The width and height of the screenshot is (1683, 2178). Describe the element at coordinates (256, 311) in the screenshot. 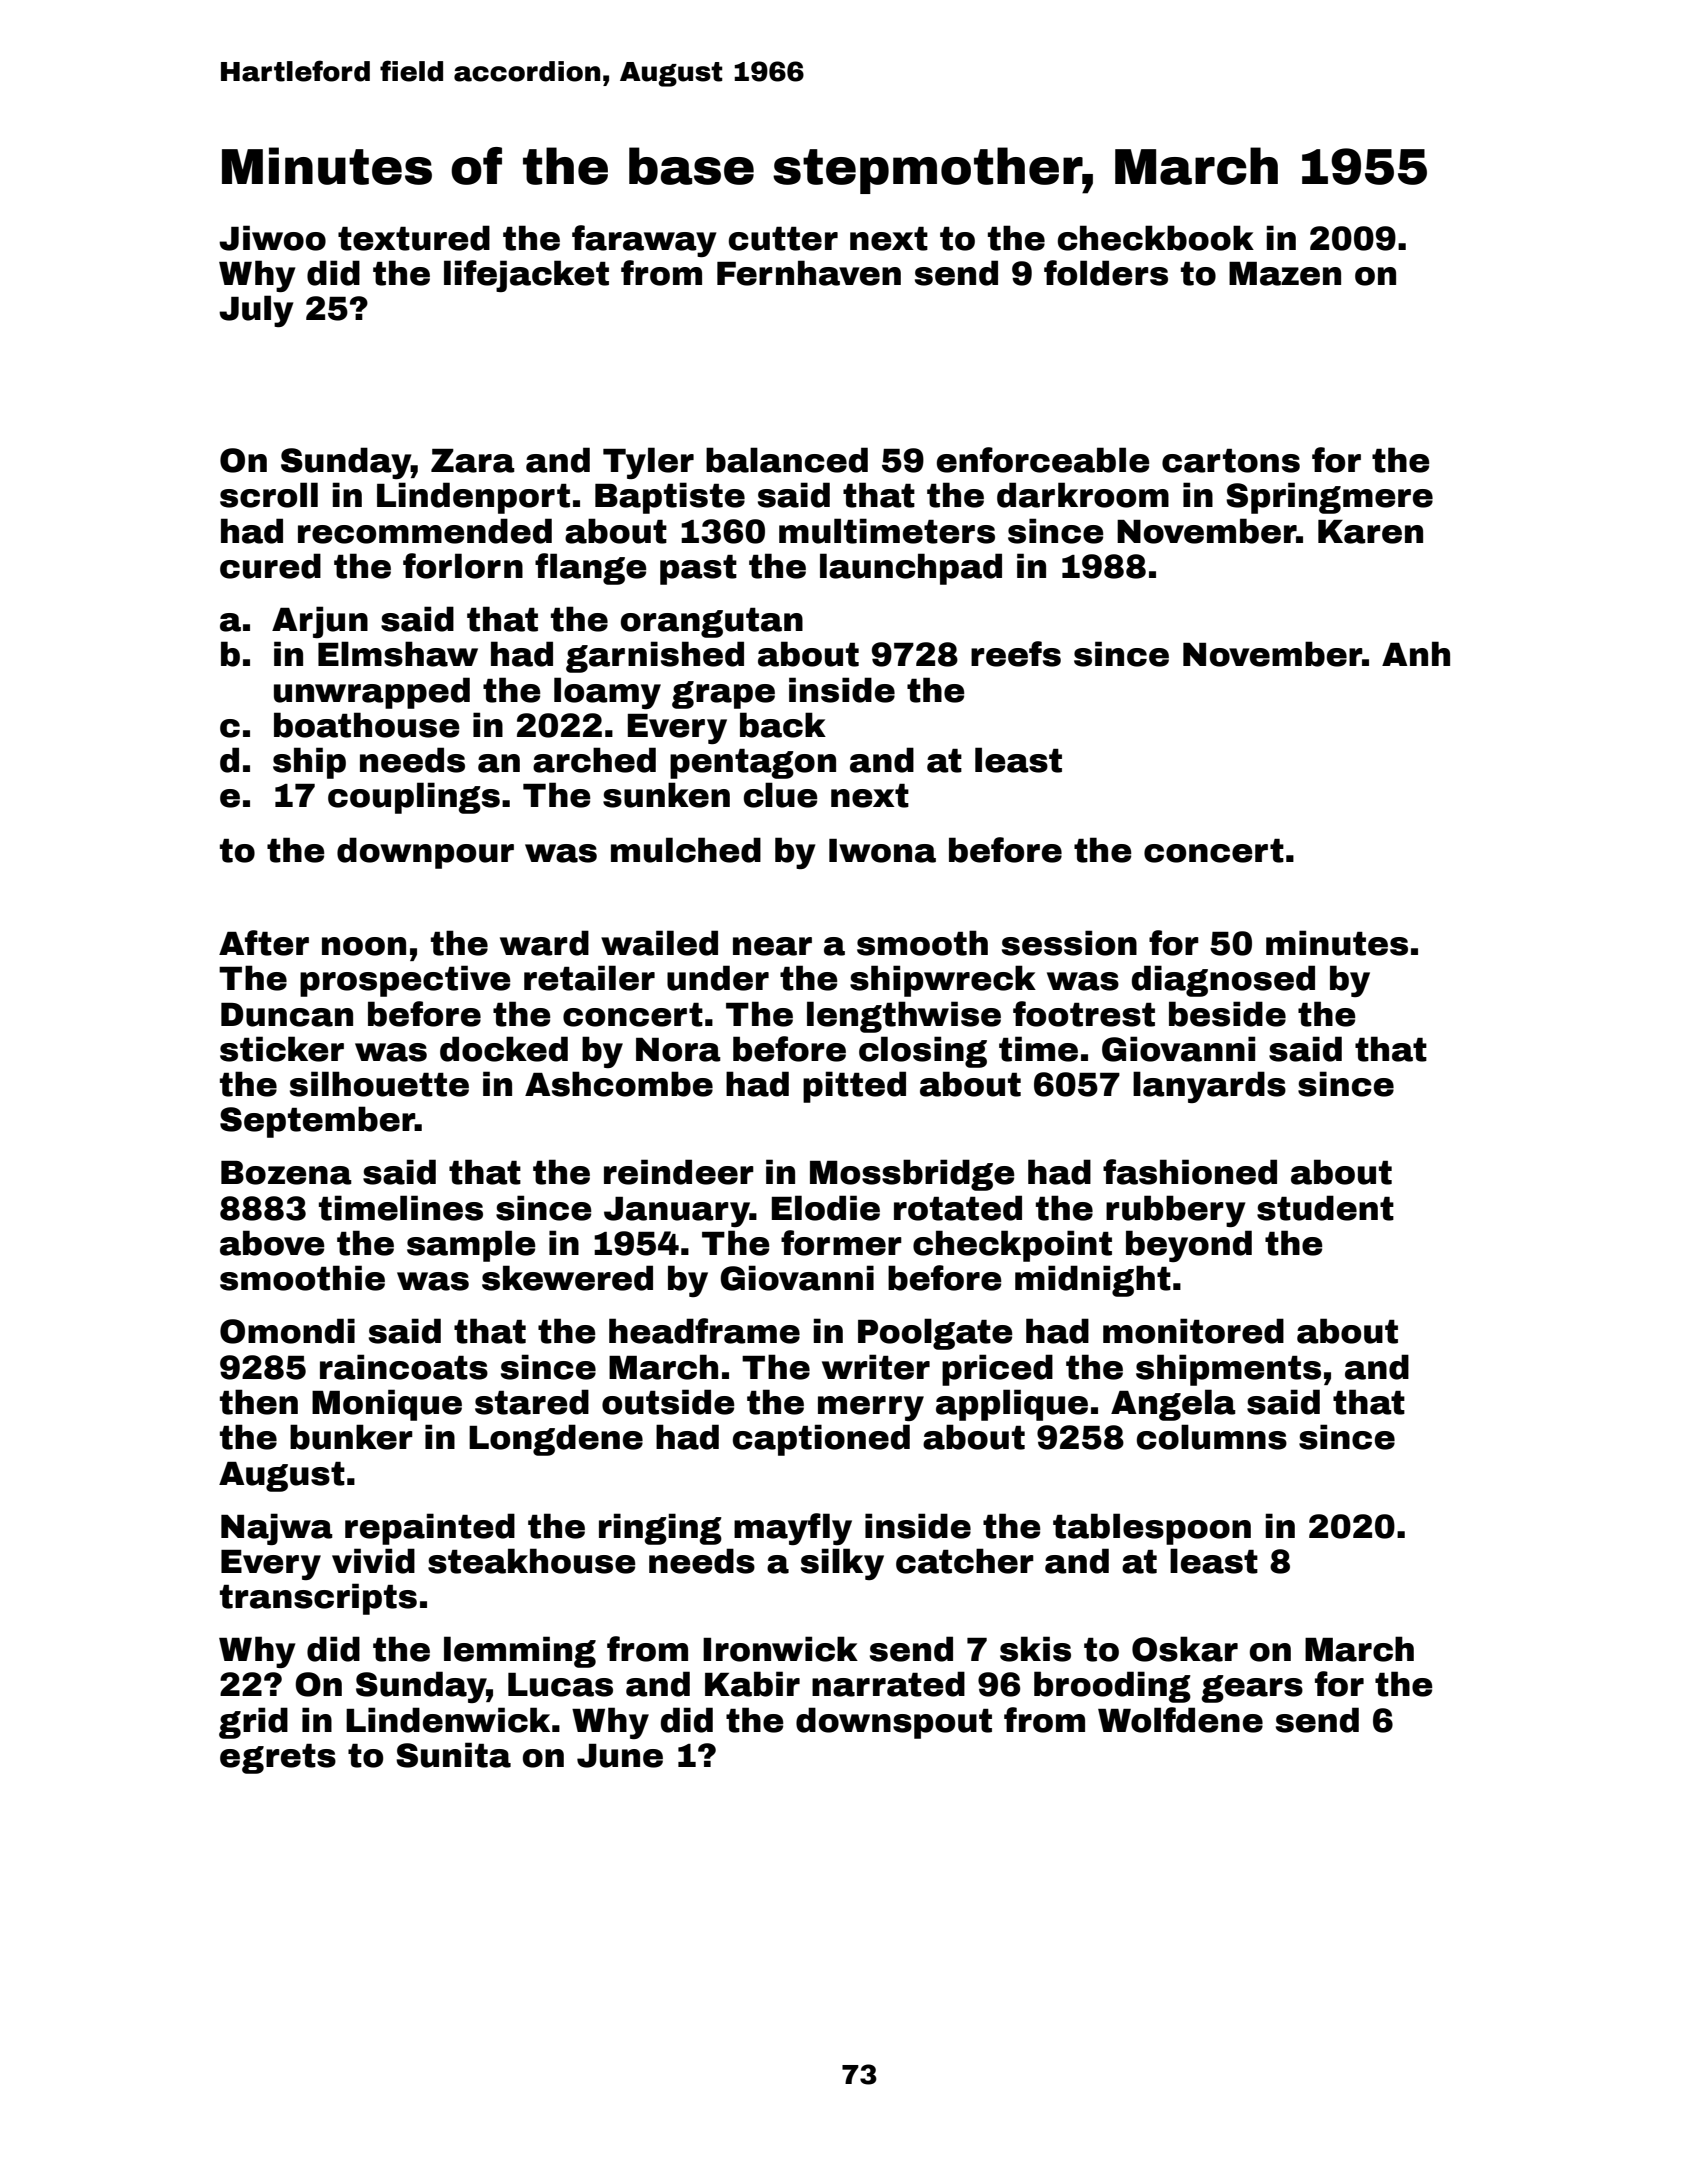

I see `July` at that location.
